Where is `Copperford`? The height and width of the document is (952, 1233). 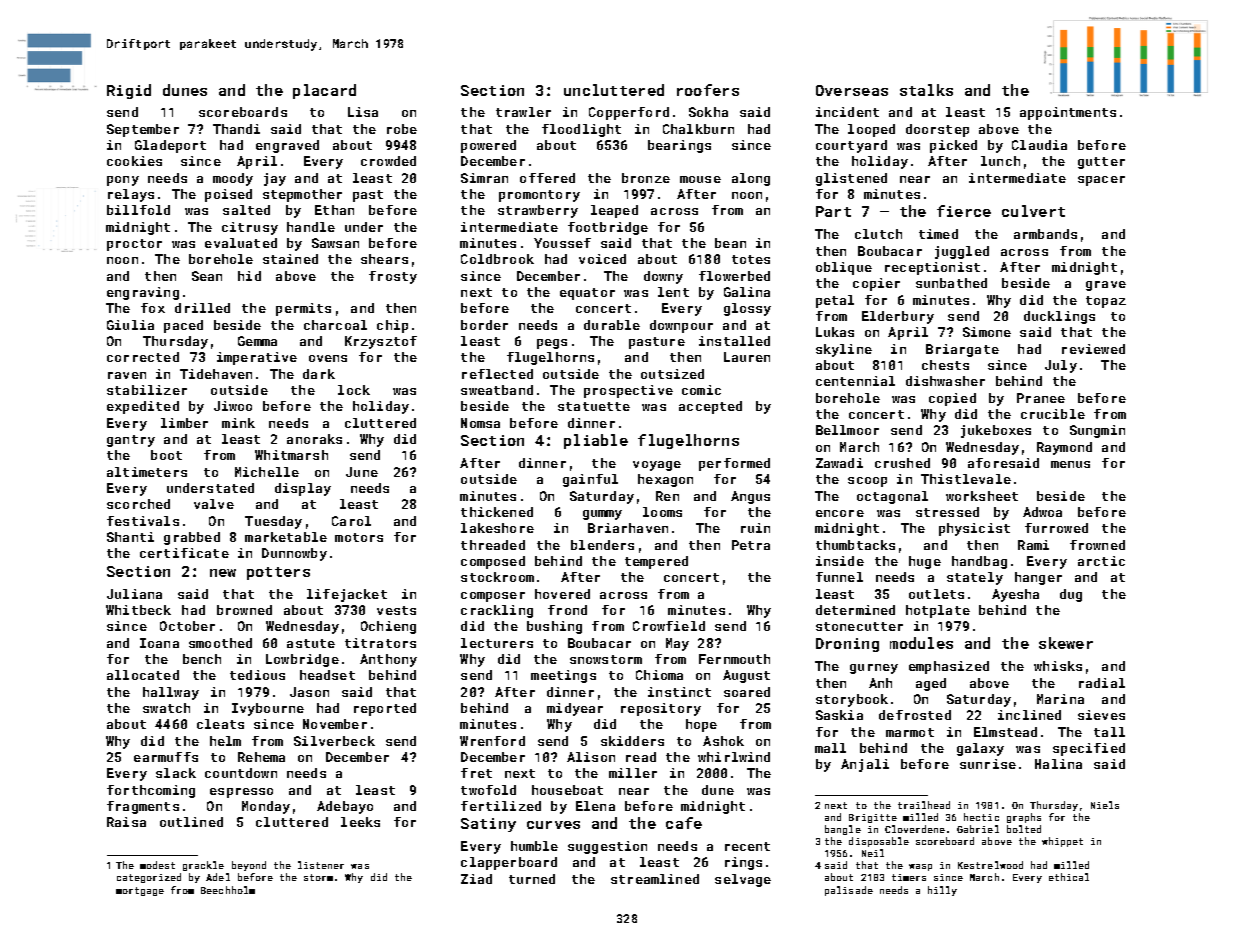 Copperford is located at coordinates (629, 113).
